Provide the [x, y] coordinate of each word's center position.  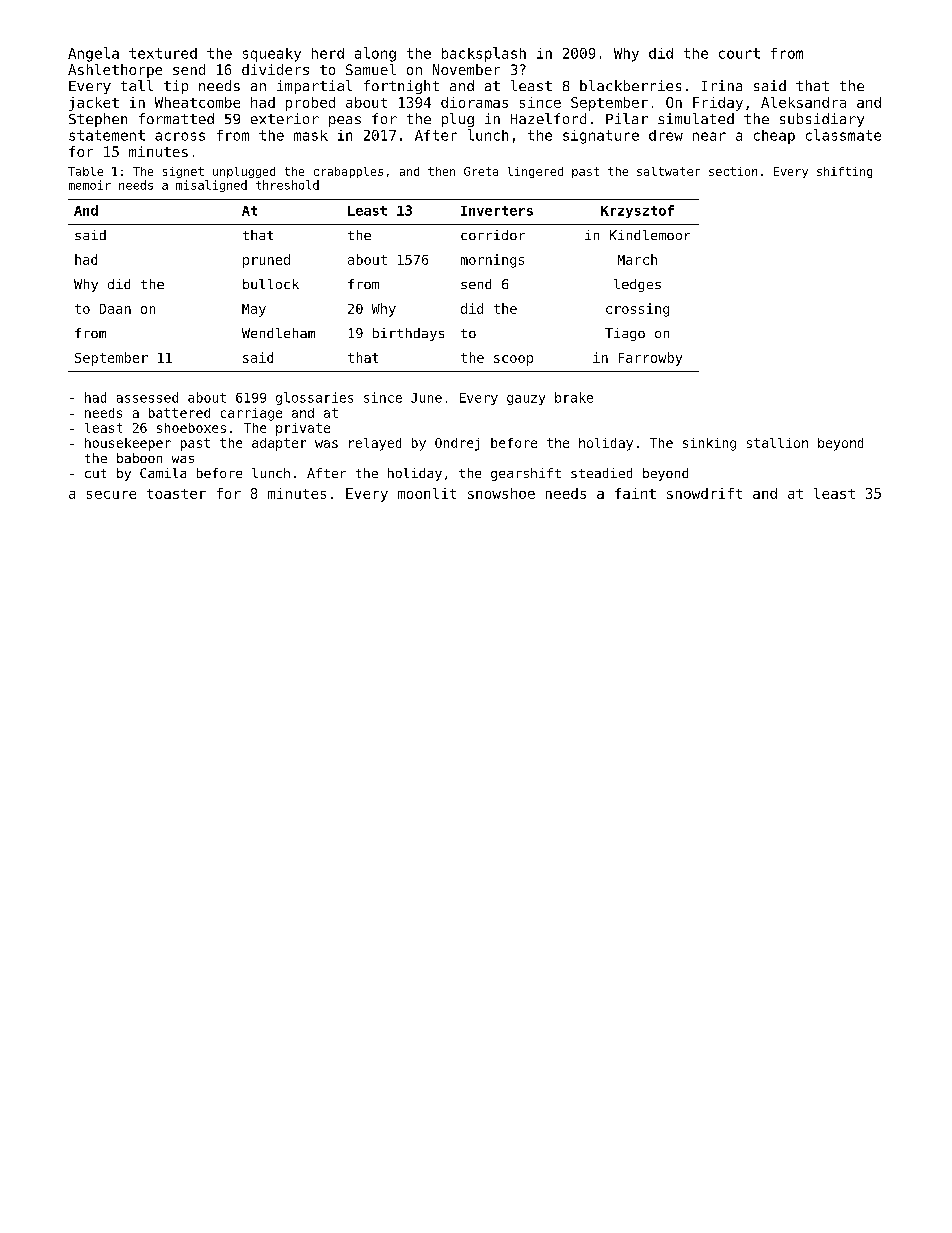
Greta [481, 171]
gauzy [526, 400]
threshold [287, 185]
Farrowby [650, 359]
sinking [709, 444]
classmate [843, 135]
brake [574, 397]
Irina [722, 85]
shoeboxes [191, 428]
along [375, 54]
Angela [93, 54]
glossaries [314, 398]
